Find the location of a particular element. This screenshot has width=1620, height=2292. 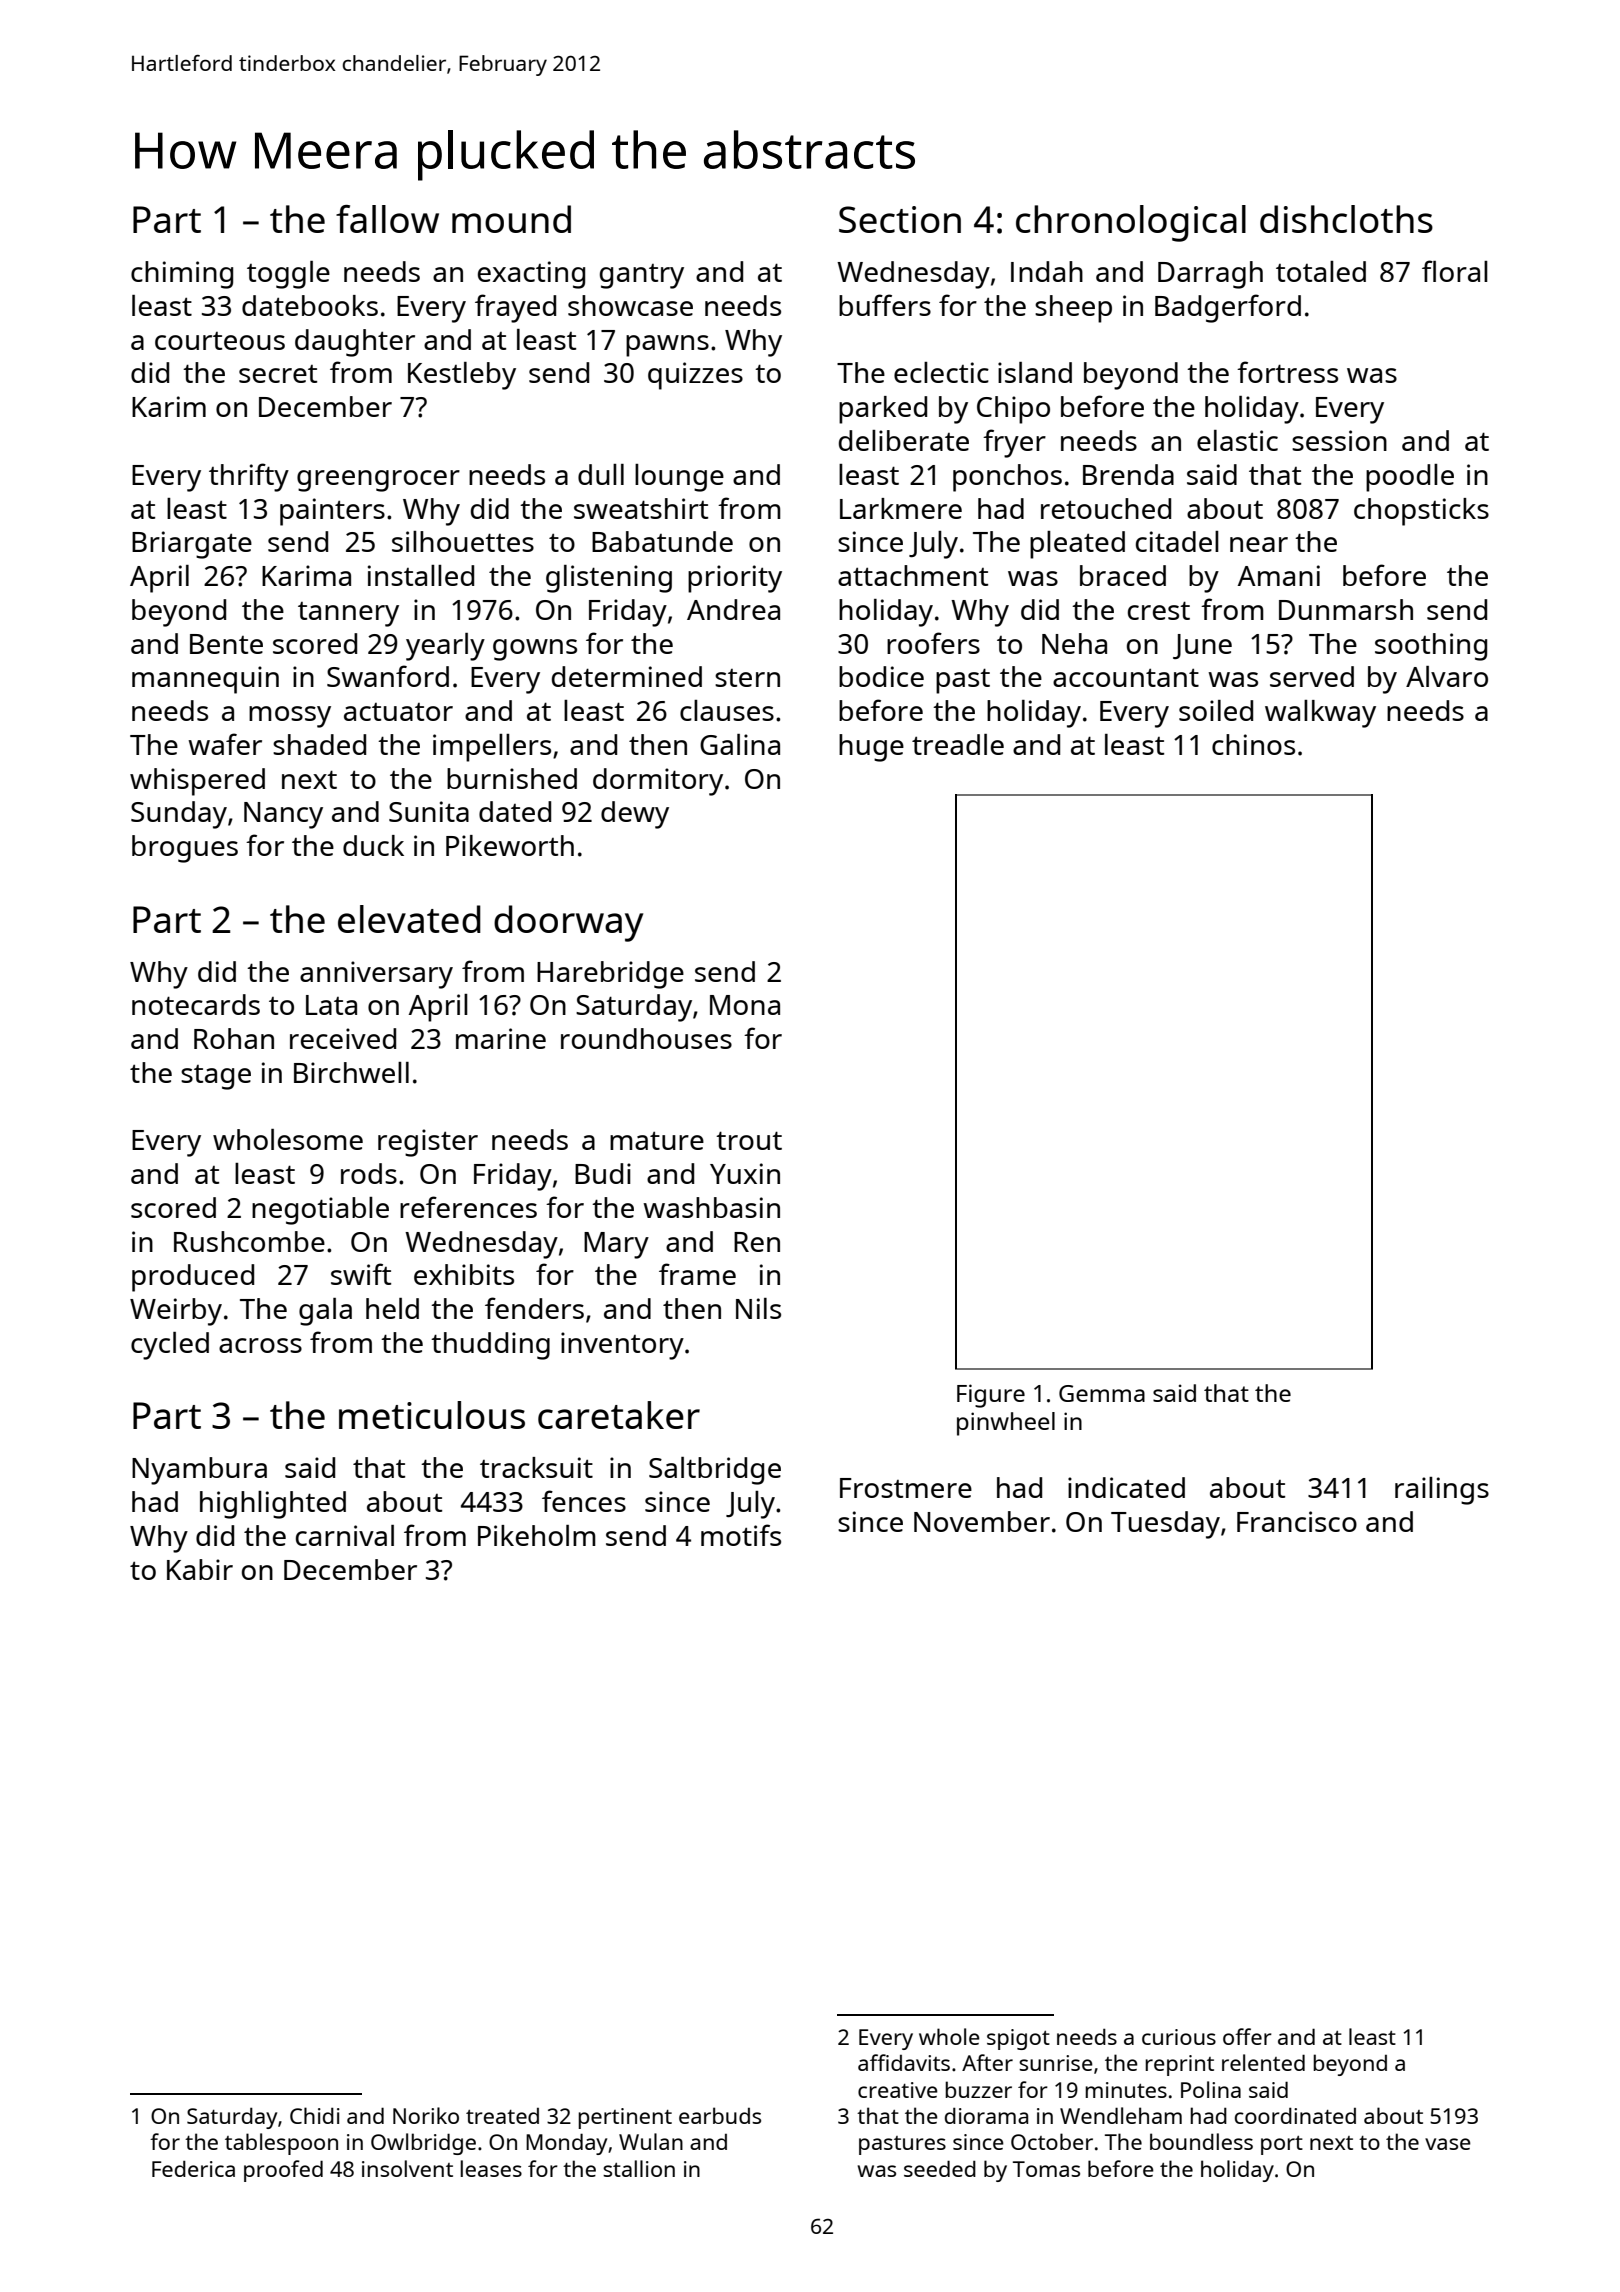

notecards is located at coordinates (196, 1004).
